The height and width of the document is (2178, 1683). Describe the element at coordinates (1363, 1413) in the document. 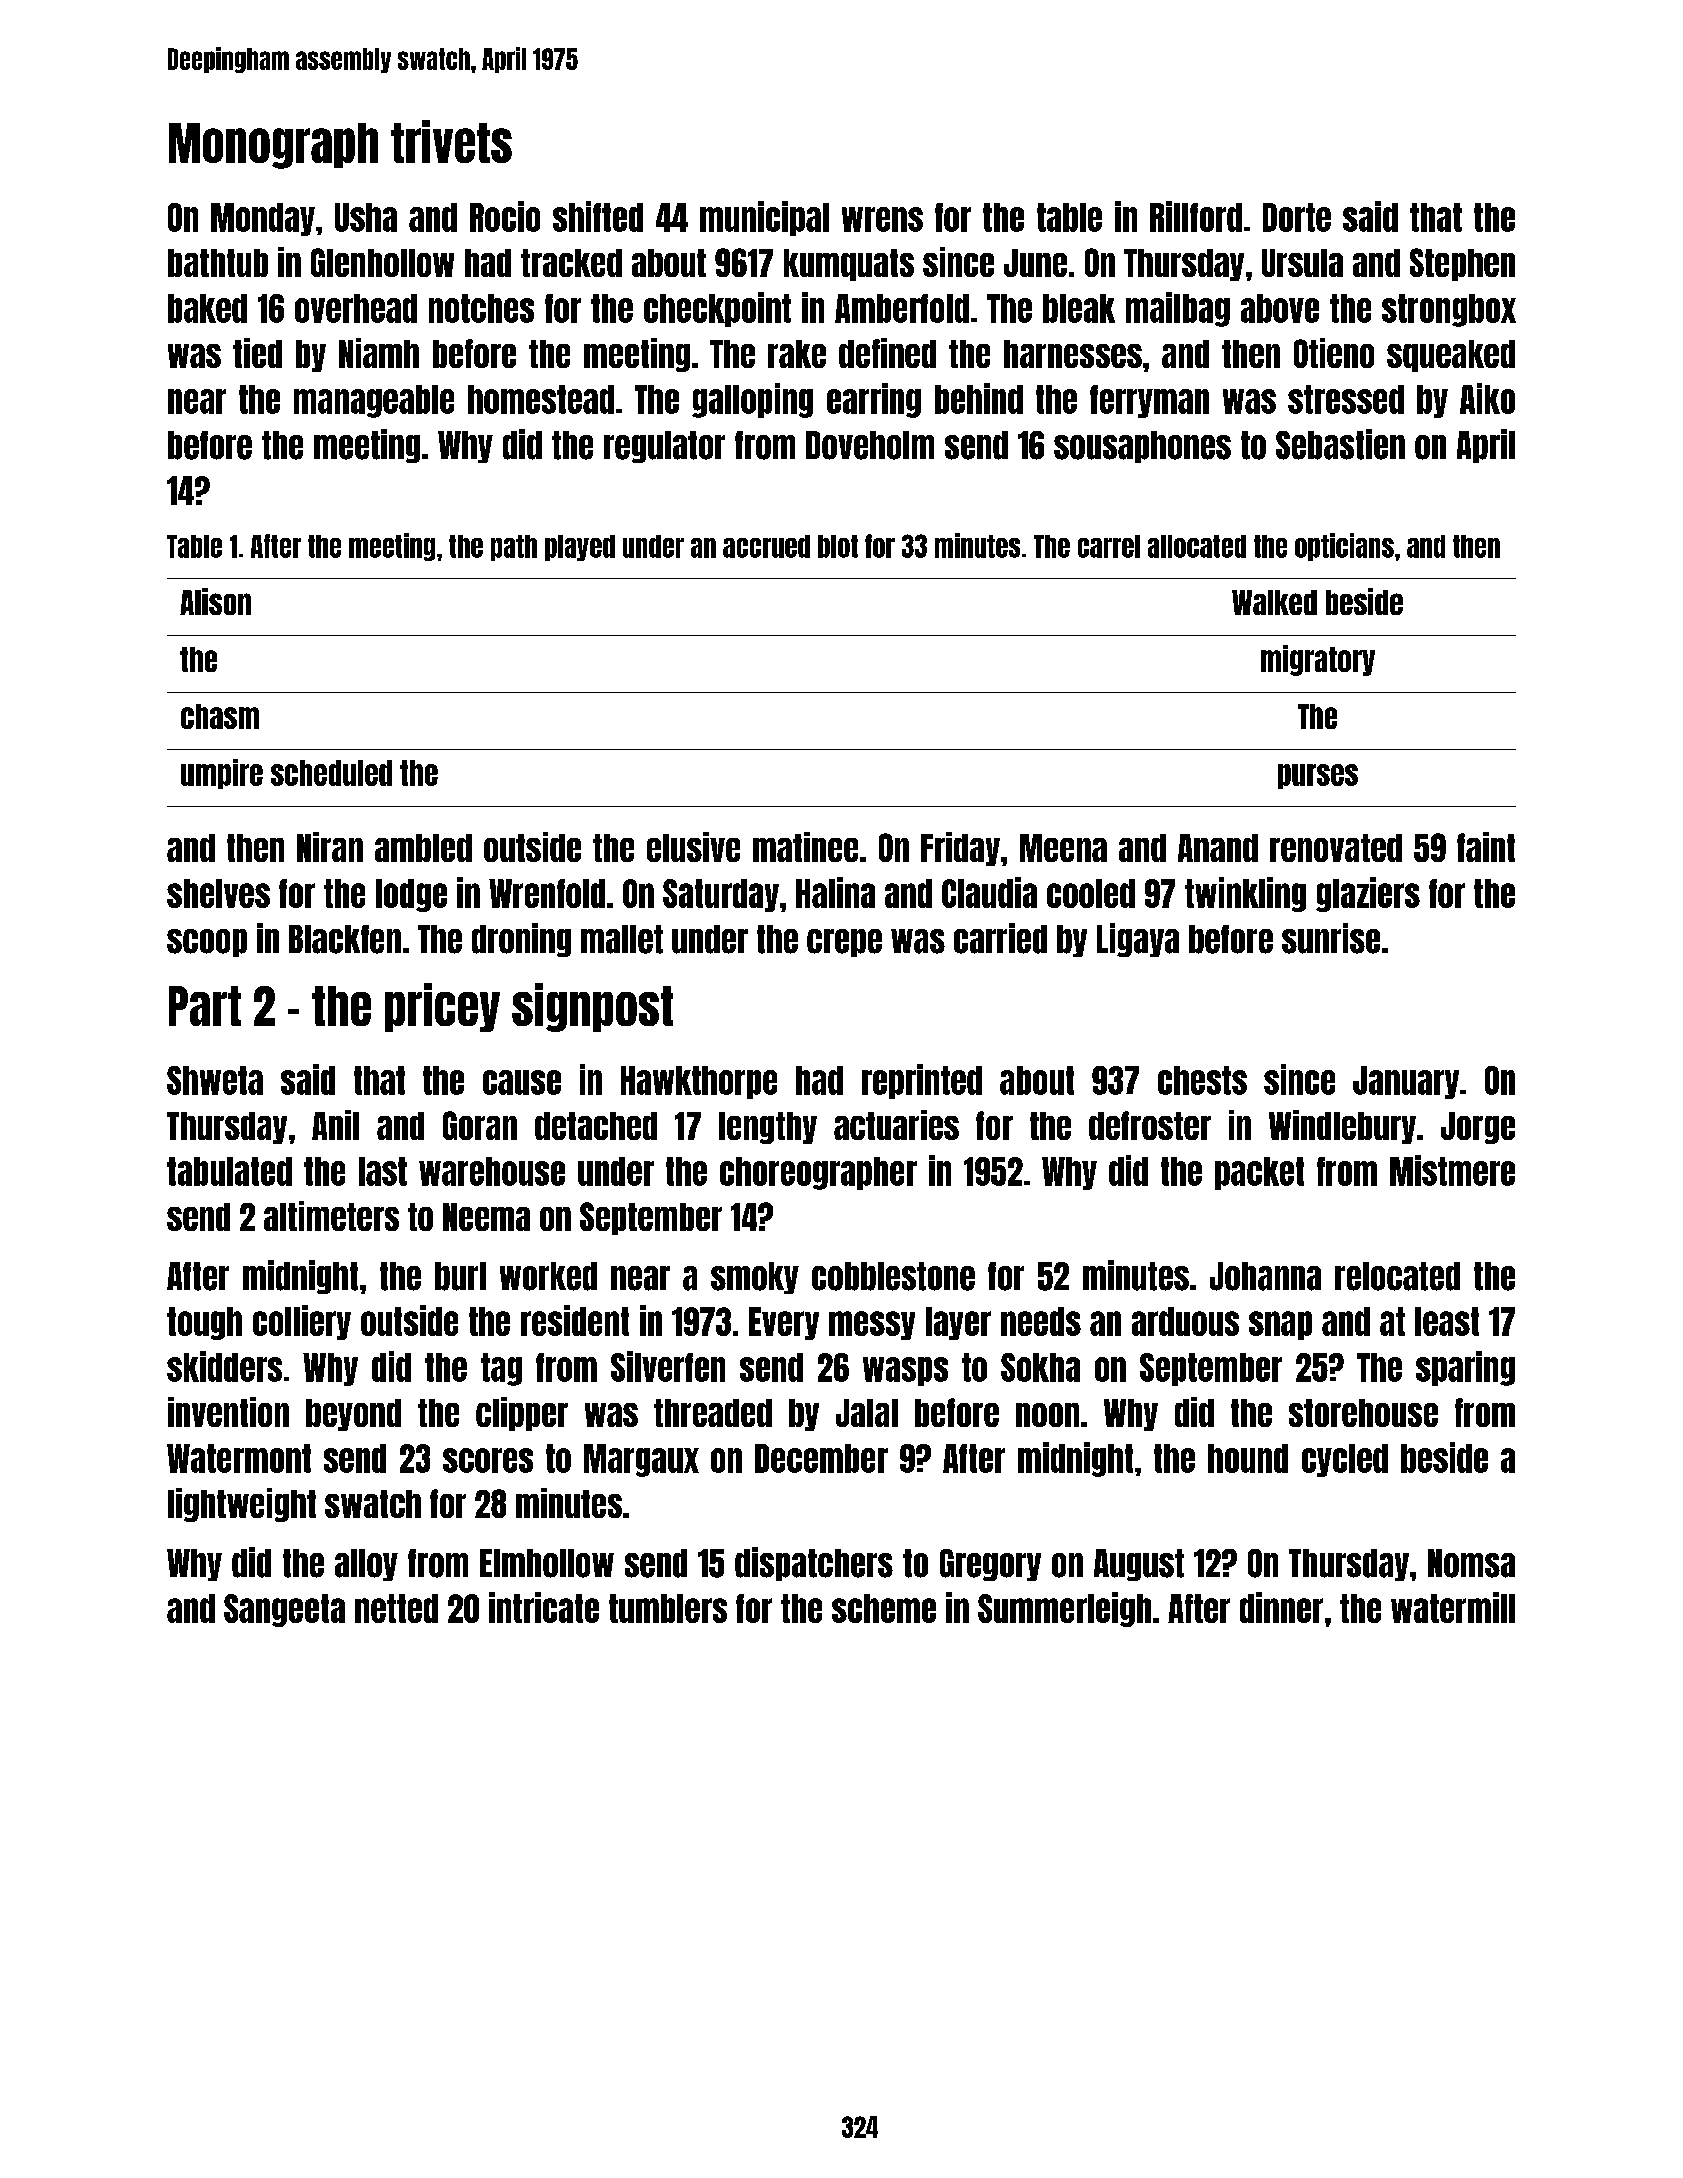

I see `storehouse` at that location.
